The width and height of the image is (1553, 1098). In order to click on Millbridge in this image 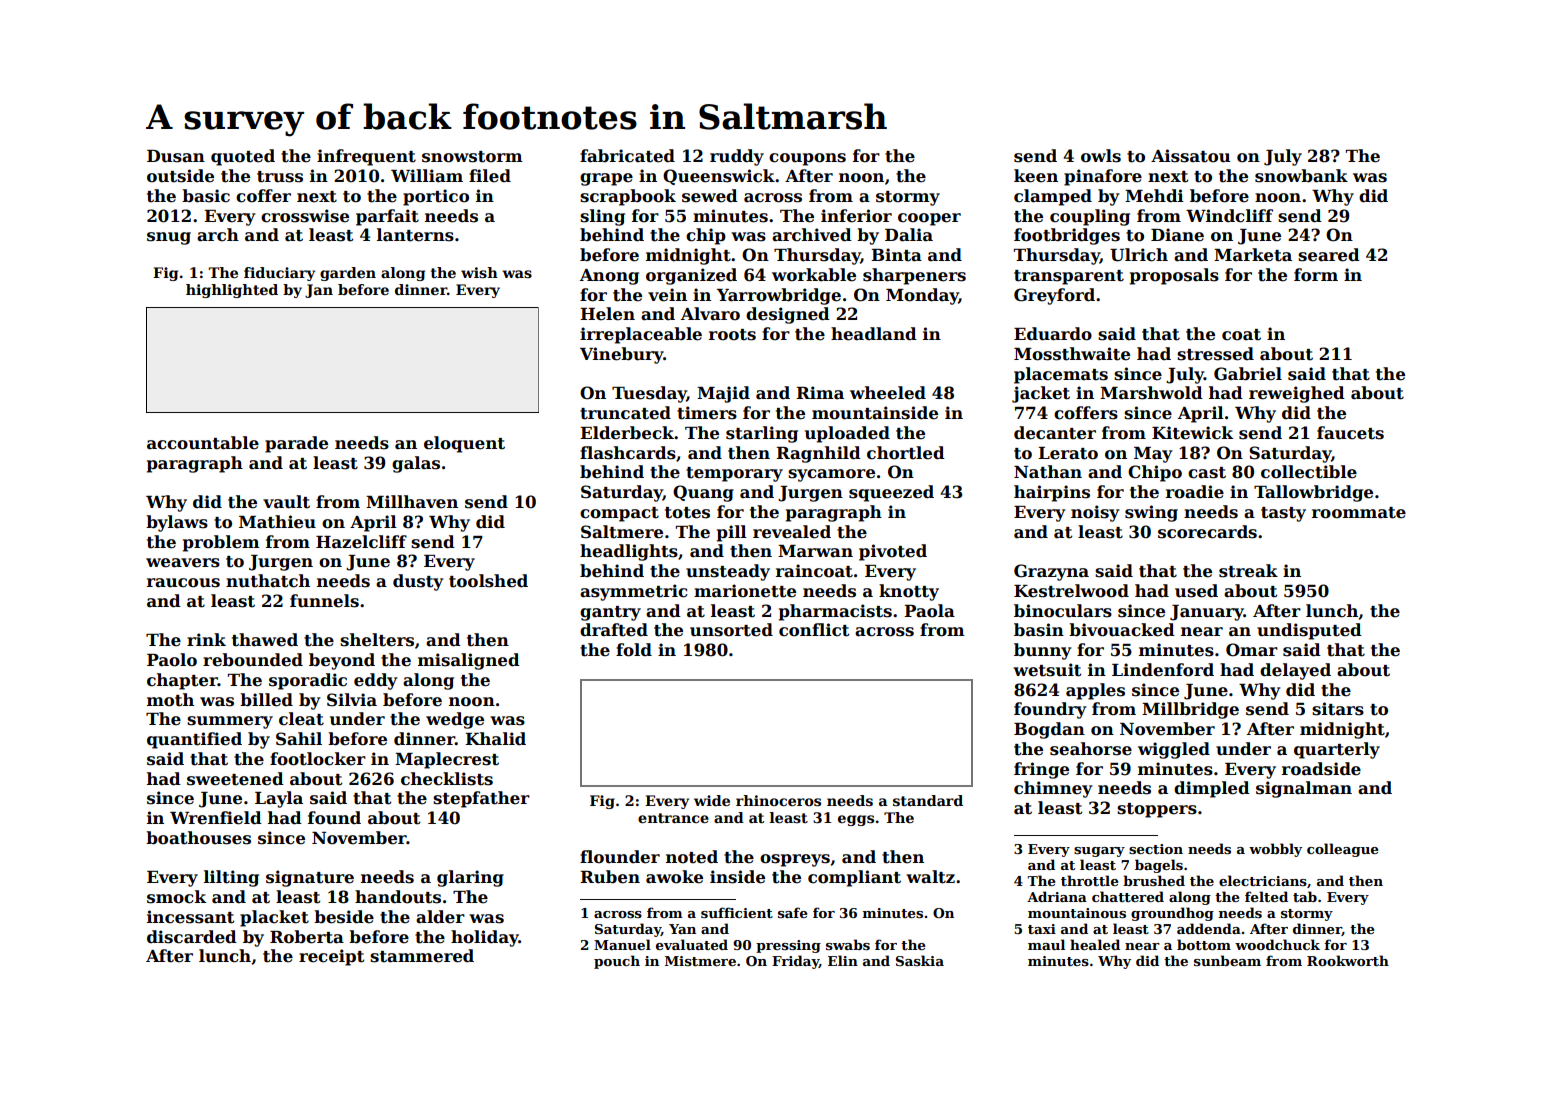, I will do `click(1190, 710)`.
